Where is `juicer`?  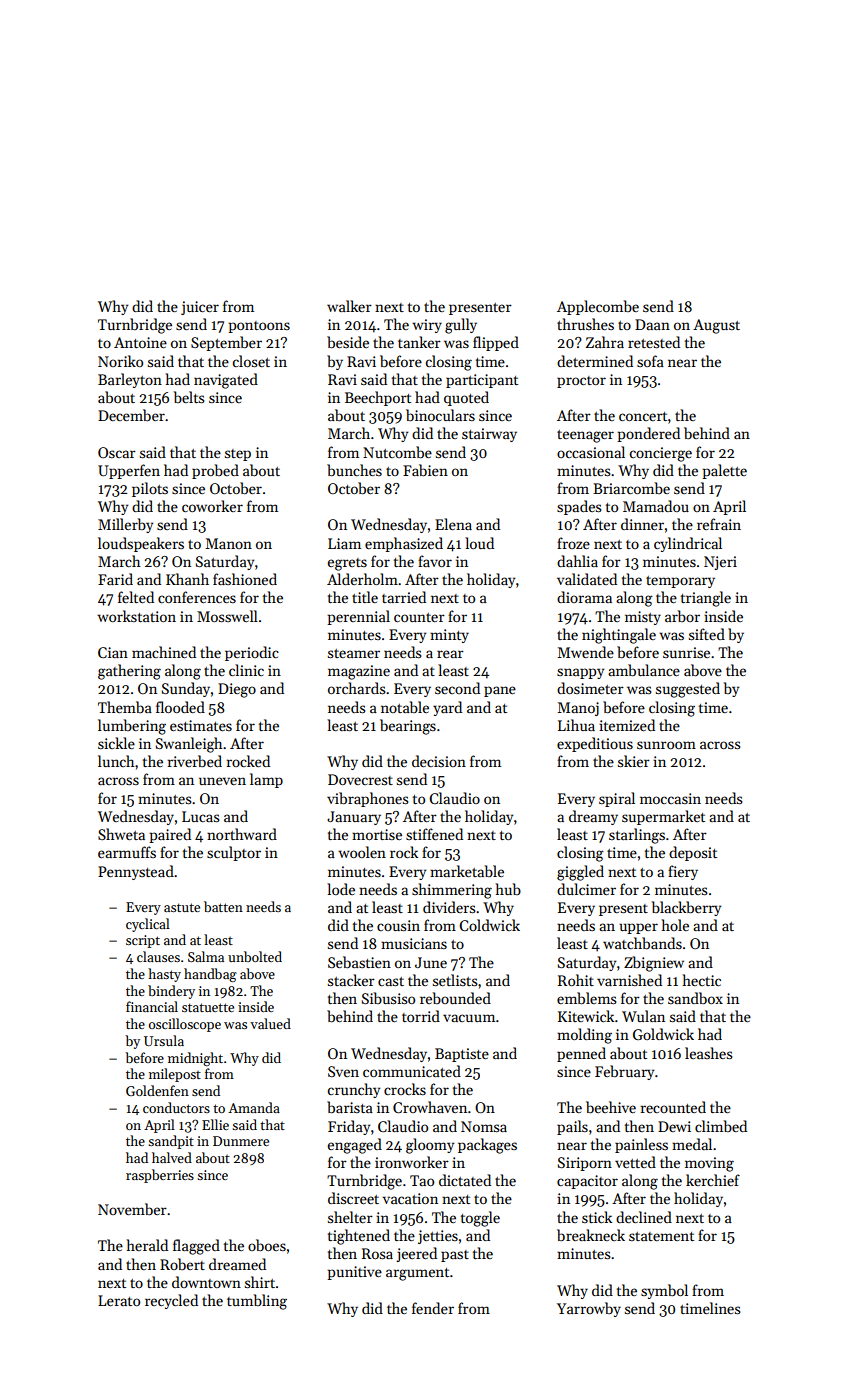
juicer is located at coordinates (200, 308).
